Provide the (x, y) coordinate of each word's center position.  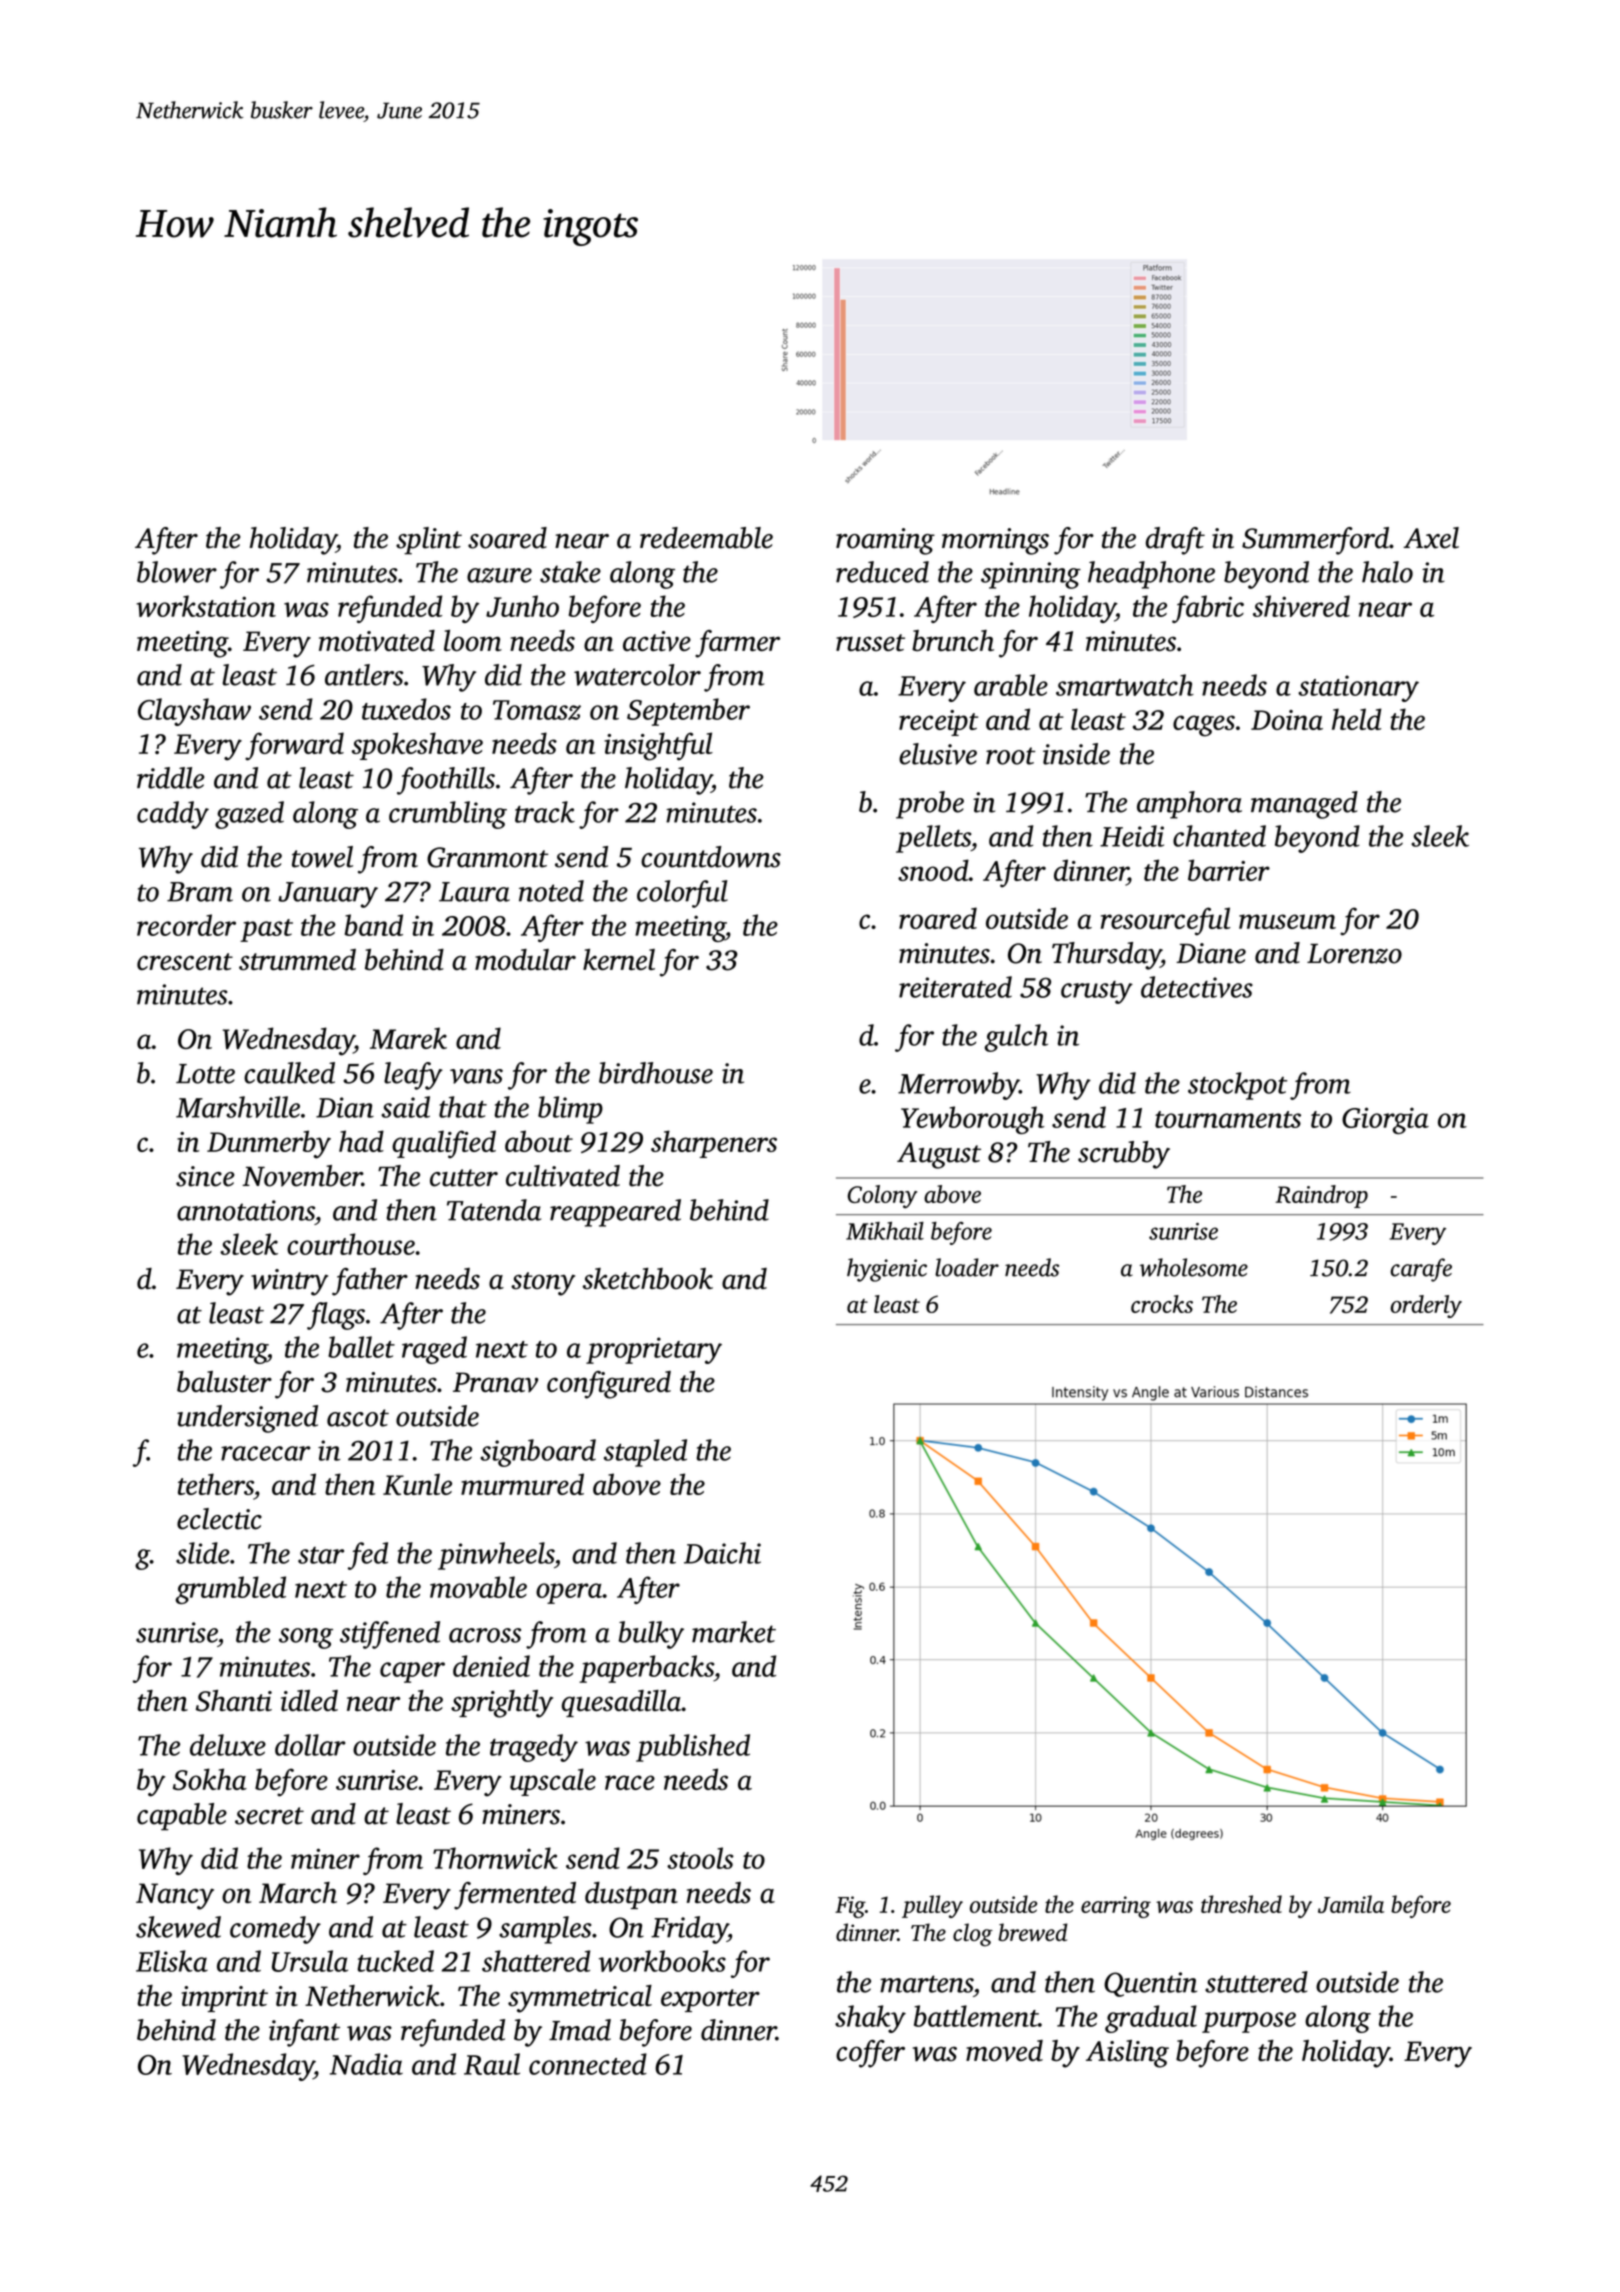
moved (1004, 2051)
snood (933, 870)
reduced (882, 572)
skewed (178, 1927)
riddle (170, 778)
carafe (1421, 1270)
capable (182, 1817)
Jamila (1351, 1904)
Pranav (495, 1382)
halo (1387, 572)
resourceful (1166, 921)
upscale (553, 1782)
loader (967, 1267)
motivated (377, 641)
